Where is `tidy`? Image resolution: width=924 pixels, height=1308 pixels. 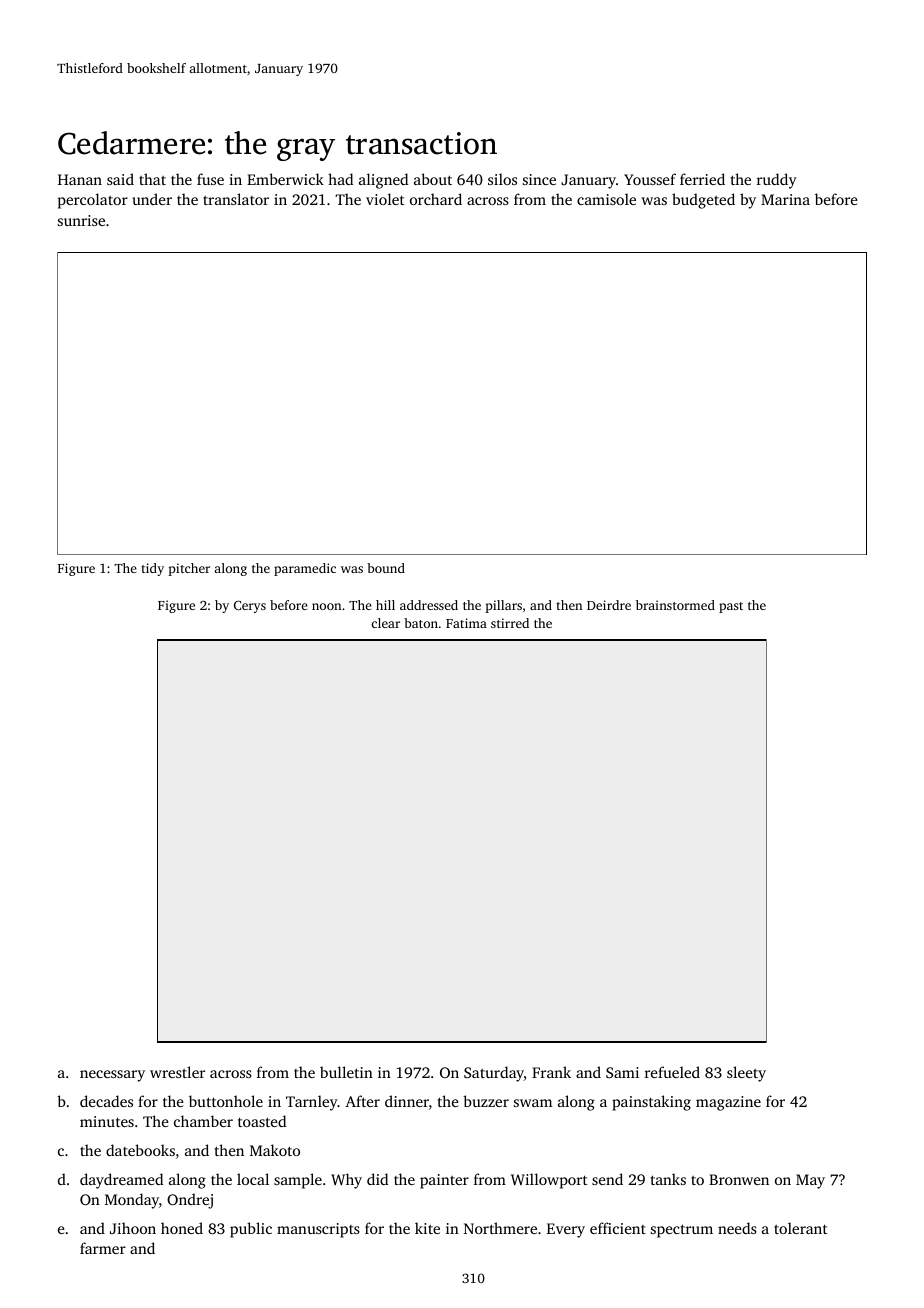 tidy is located at coordinates (152, 569).
